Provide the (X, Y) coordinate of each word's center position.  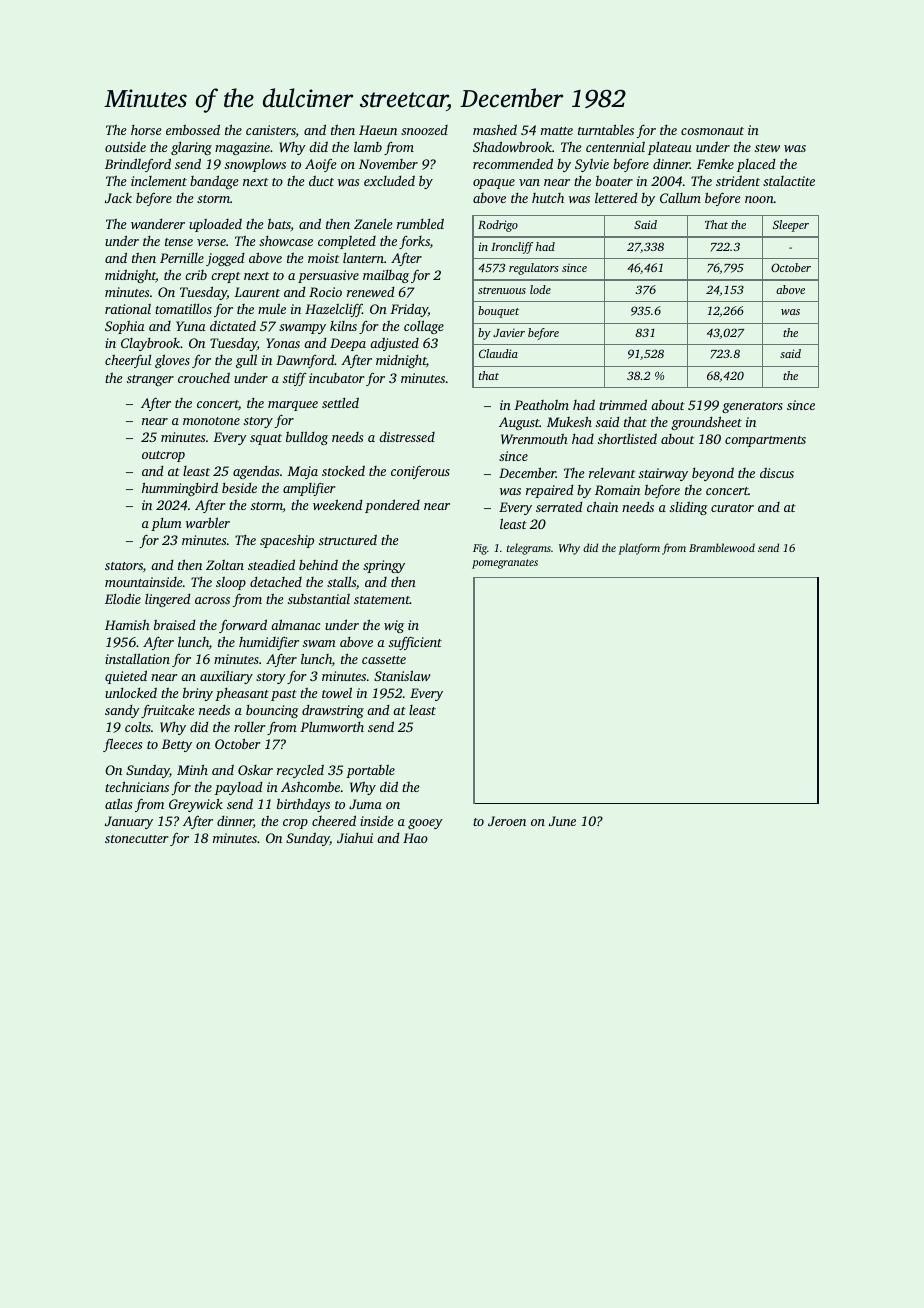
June (562, 821)
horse (146, 130)
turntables (606, 129)
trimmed (623, 404)
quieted (126, 677)
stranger (150, 380)
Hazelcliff (333, 310)
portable (370, 771)
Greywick (196, 805)
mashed (495, 129)
